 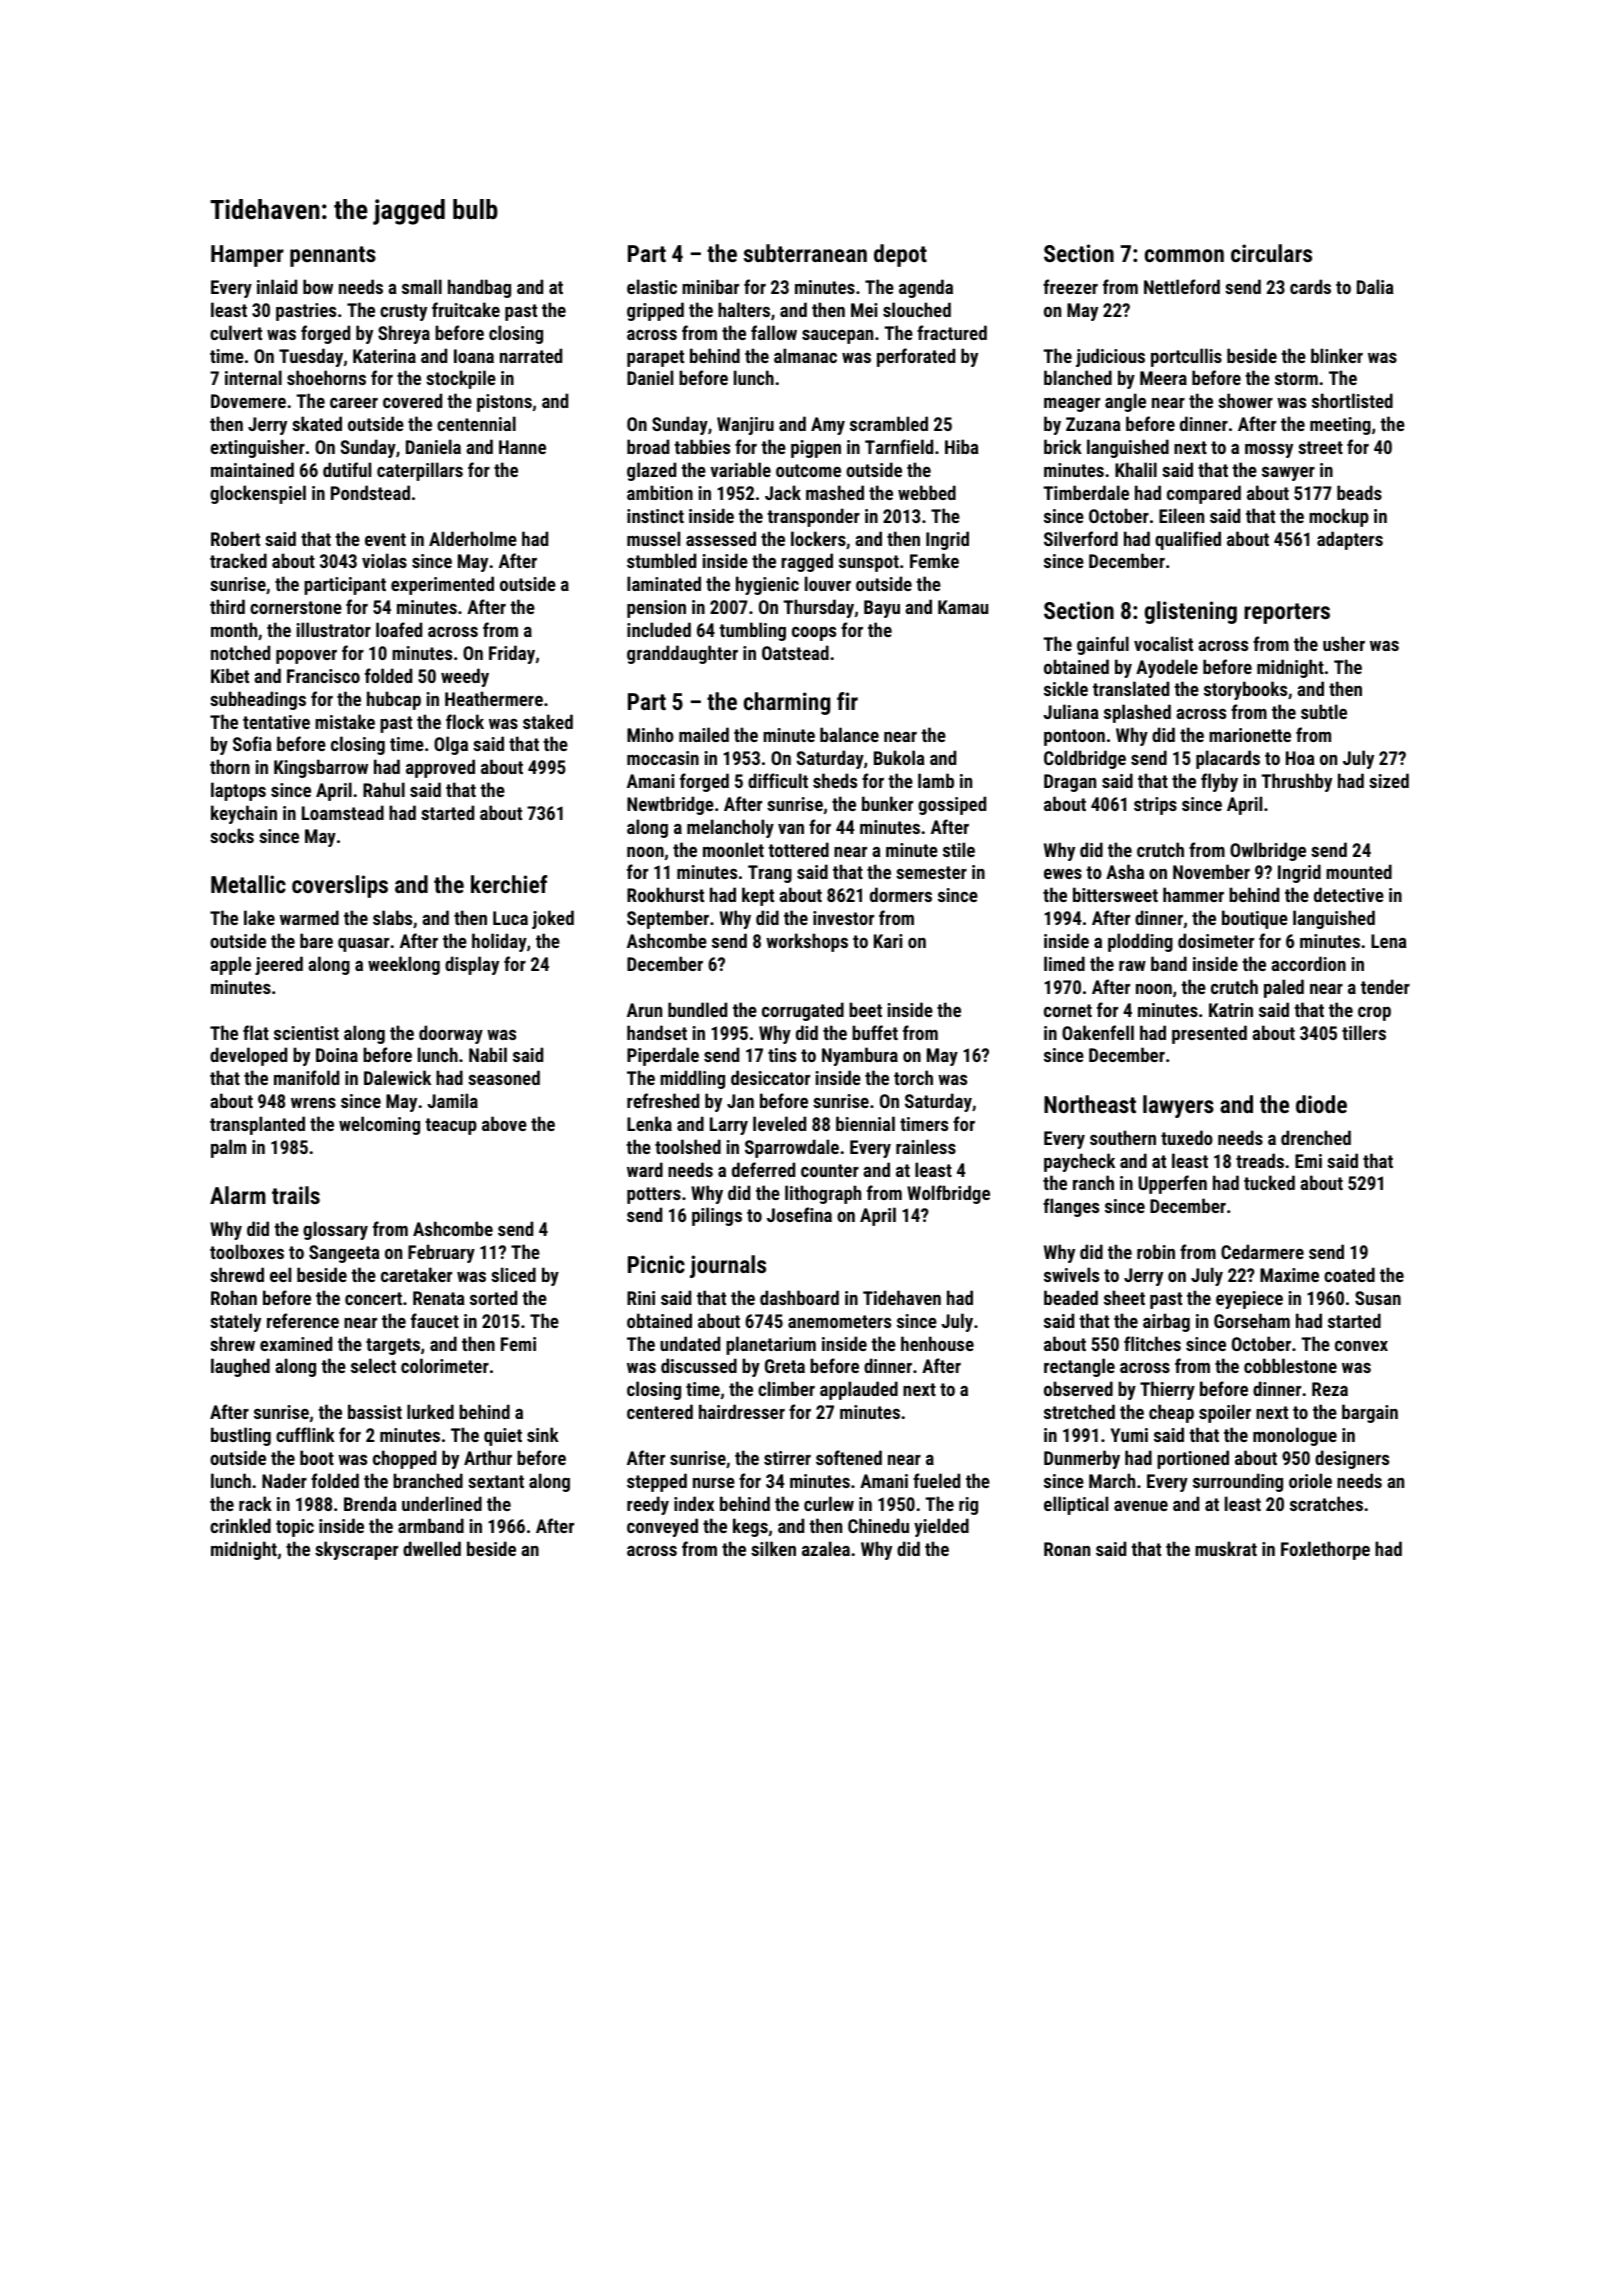 What do you see at coordinates (670, 805) in the screenshot?
I see `Newtbridge` at bounding box center [670, 805].
